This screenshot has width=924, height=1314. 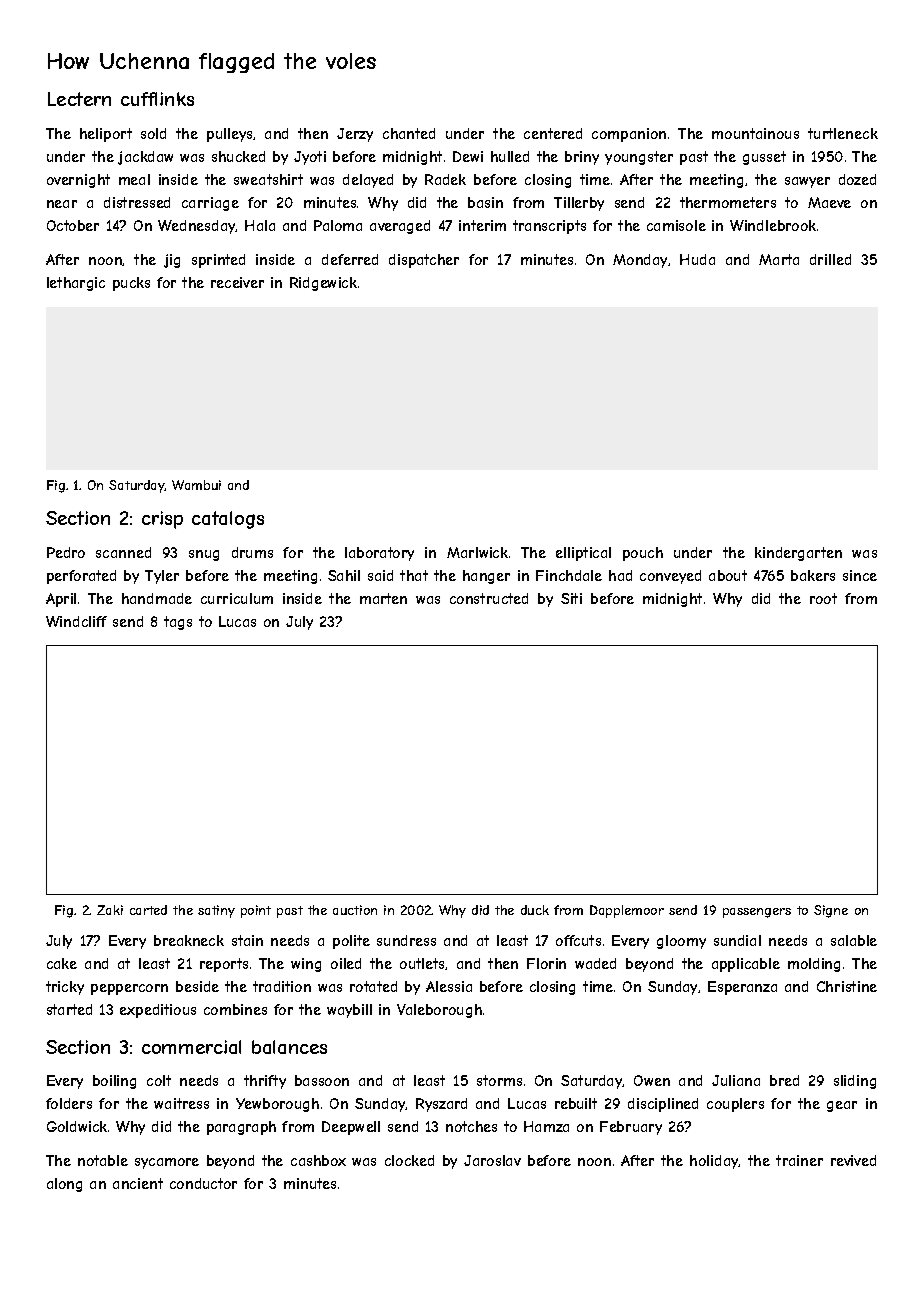 What do you see at coordinates (62, 963) in the screenshot?
I see `cake` at bounding box center [62, 963].
